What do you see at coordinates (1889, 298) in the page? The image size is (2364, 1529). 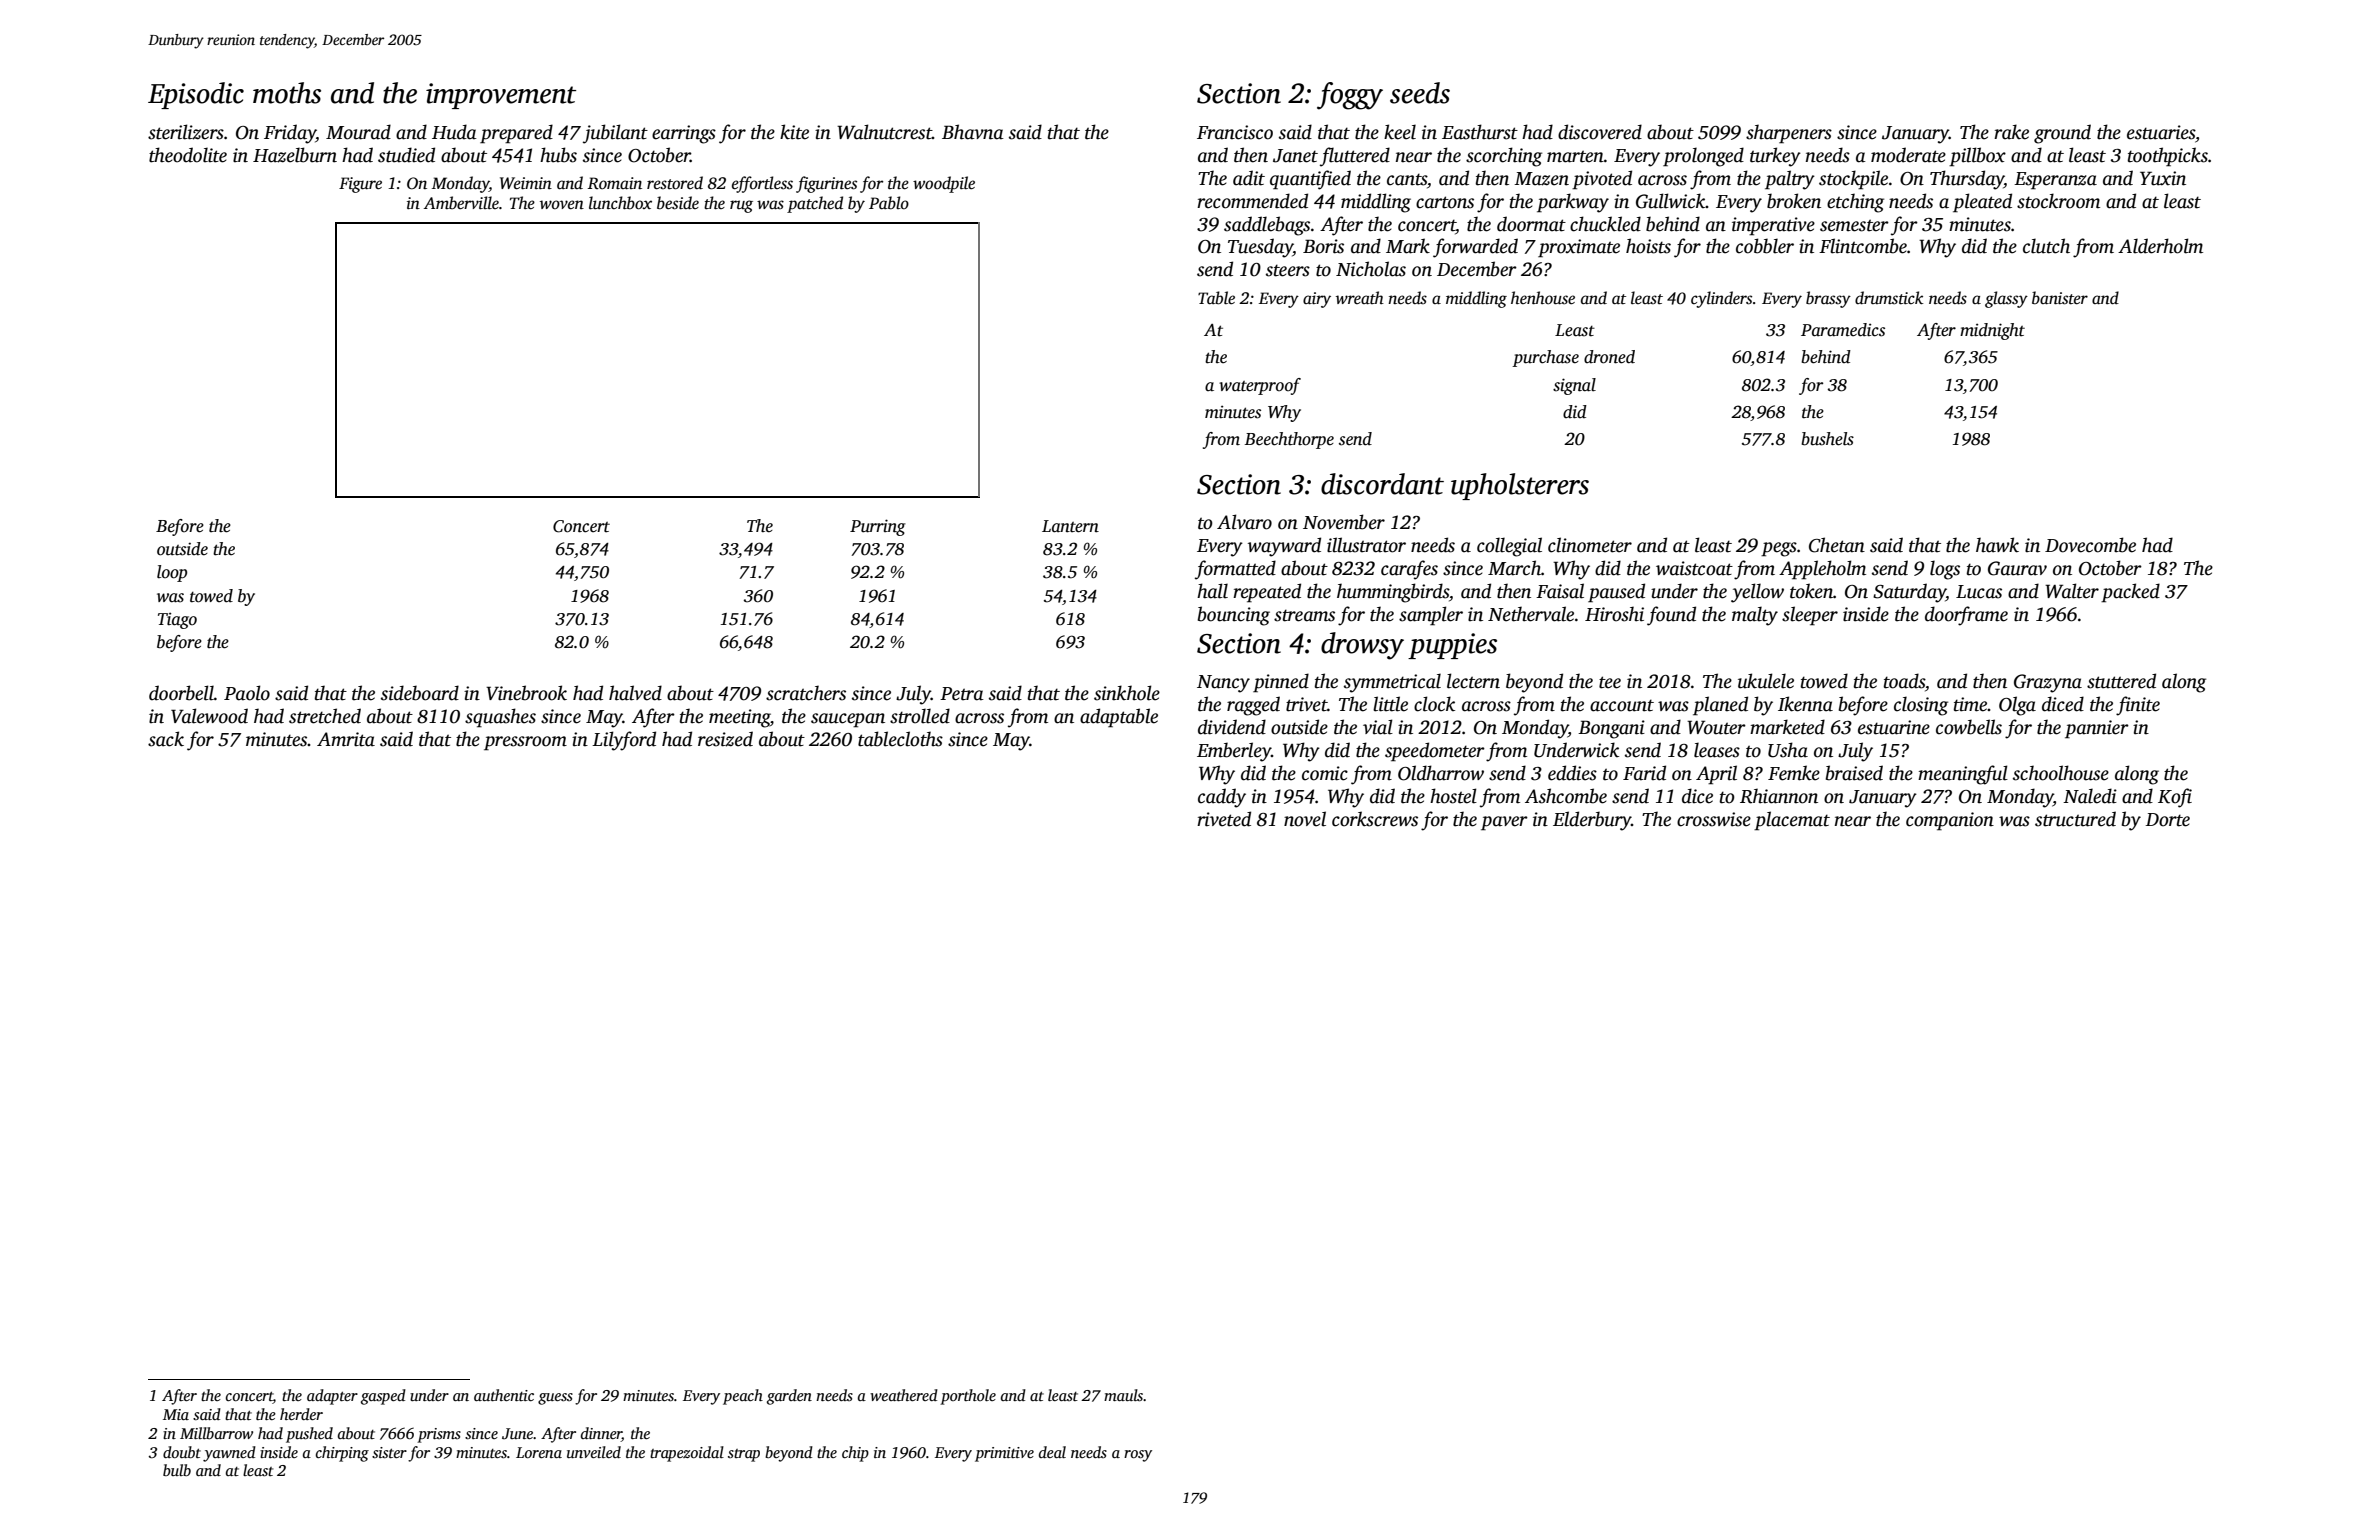 I see `drumstick` at bounding box center [1889, 298].
